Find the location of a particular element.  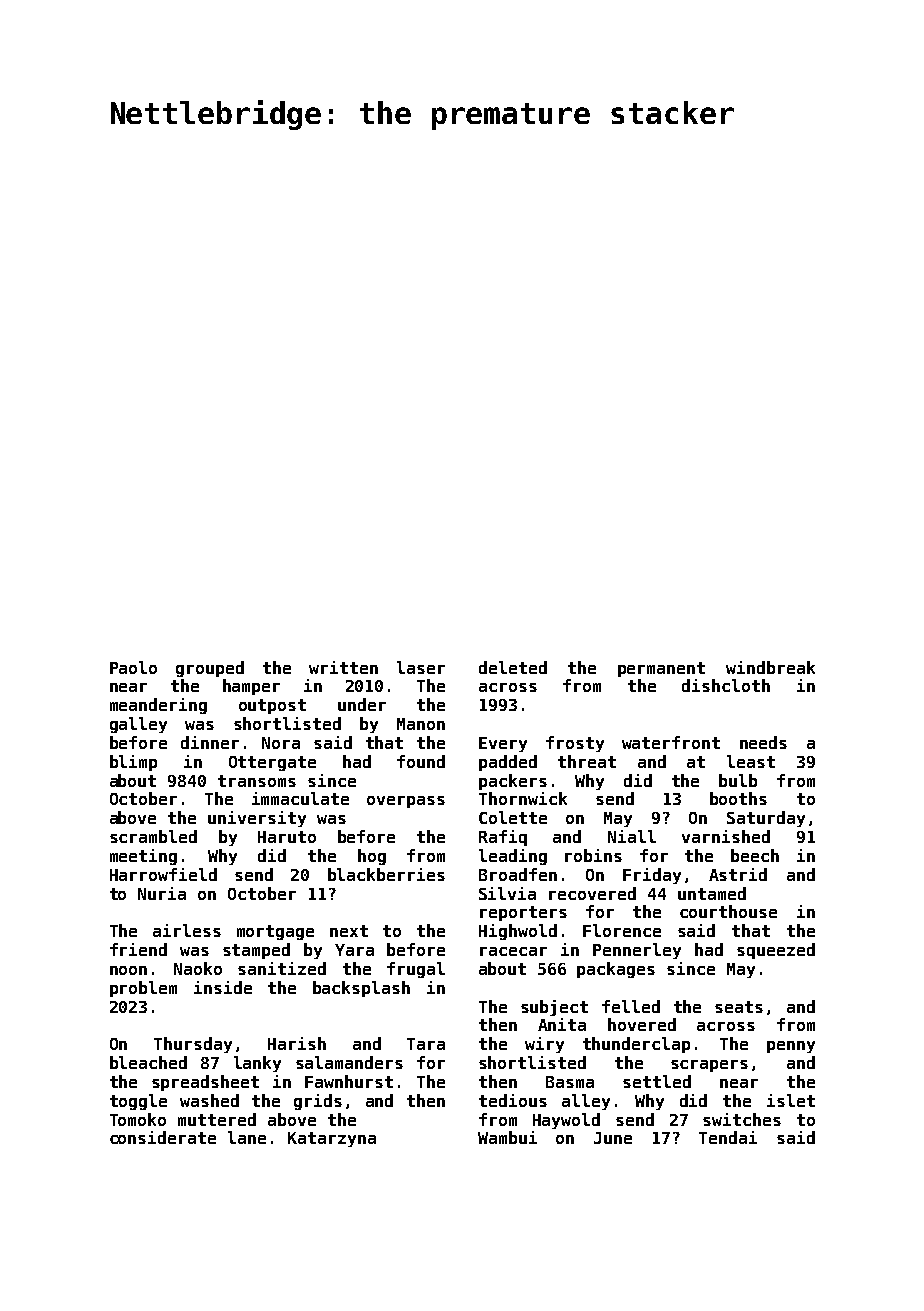

friend is located at coordinates (138, 949).
